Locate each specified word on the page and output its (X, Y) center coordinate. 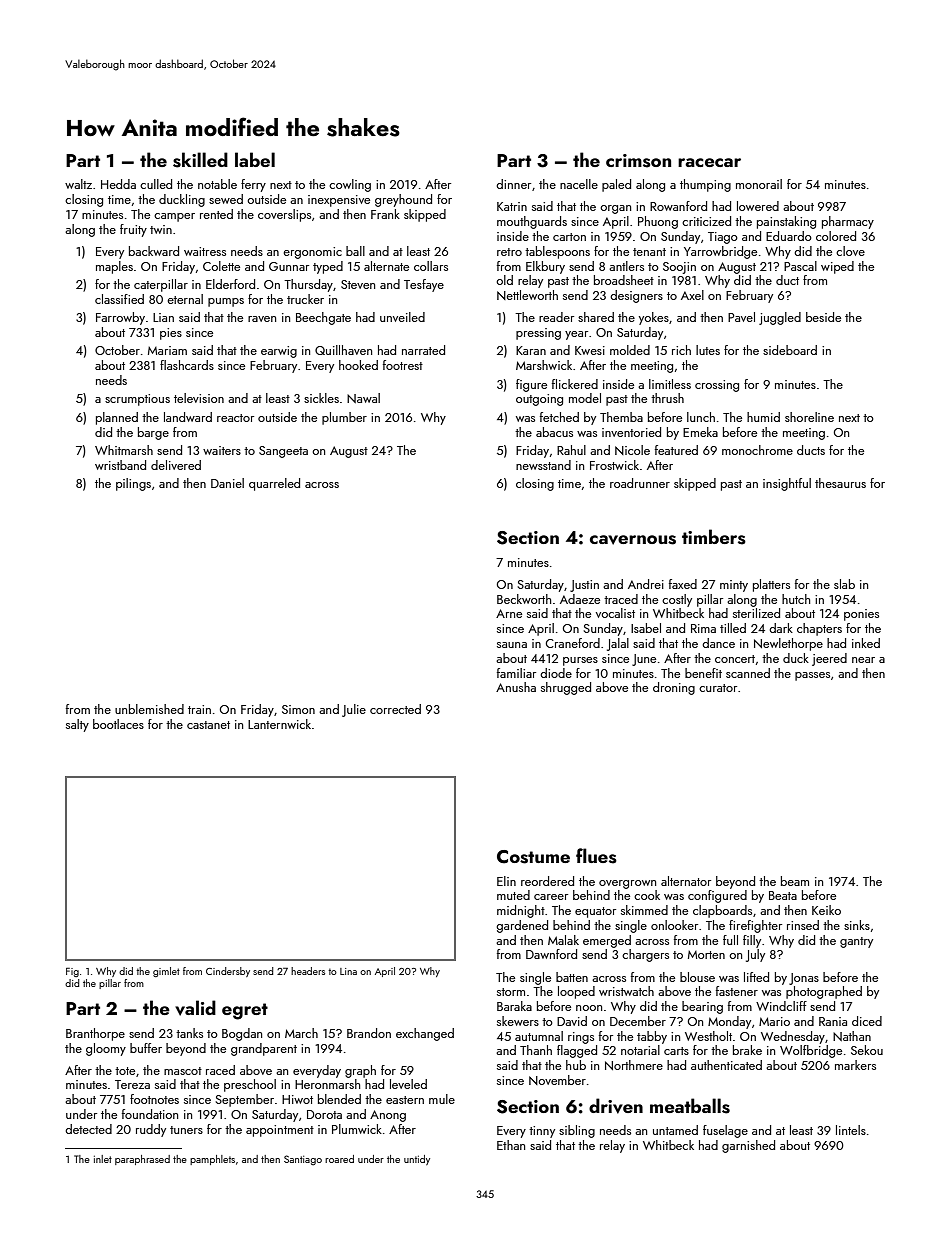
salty (77, 725)
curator (718, 688)
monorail (759, 184)
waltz (78, 184)
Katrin (512, 206)
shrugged (566, 688)
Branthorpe (95, 1034)
